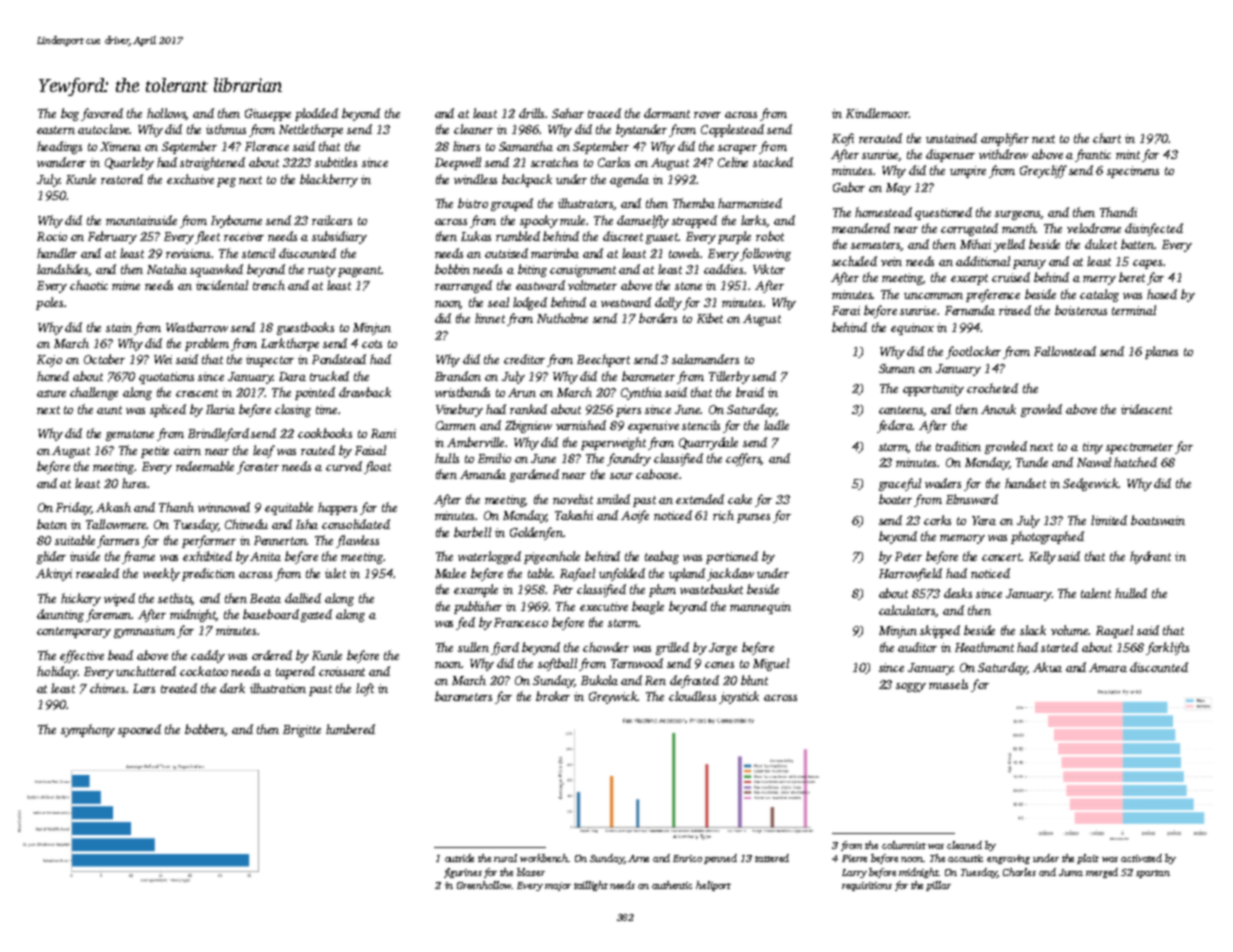 The width and height of the screenshot is (1233, 952). I want to click on backpack, so click(527, 180).
